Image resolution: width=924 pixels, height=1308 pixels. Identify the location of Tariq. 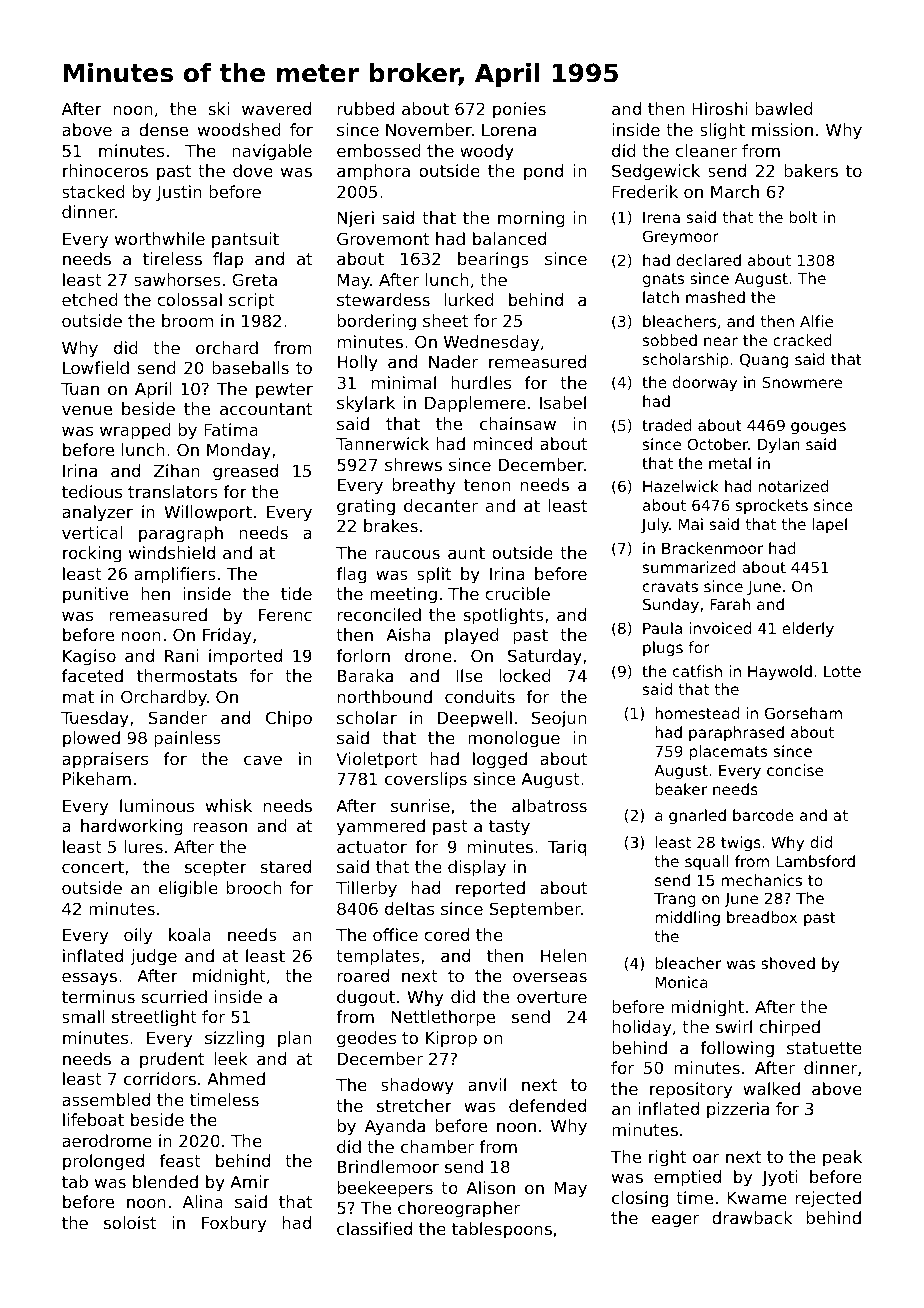
(566, 848).
